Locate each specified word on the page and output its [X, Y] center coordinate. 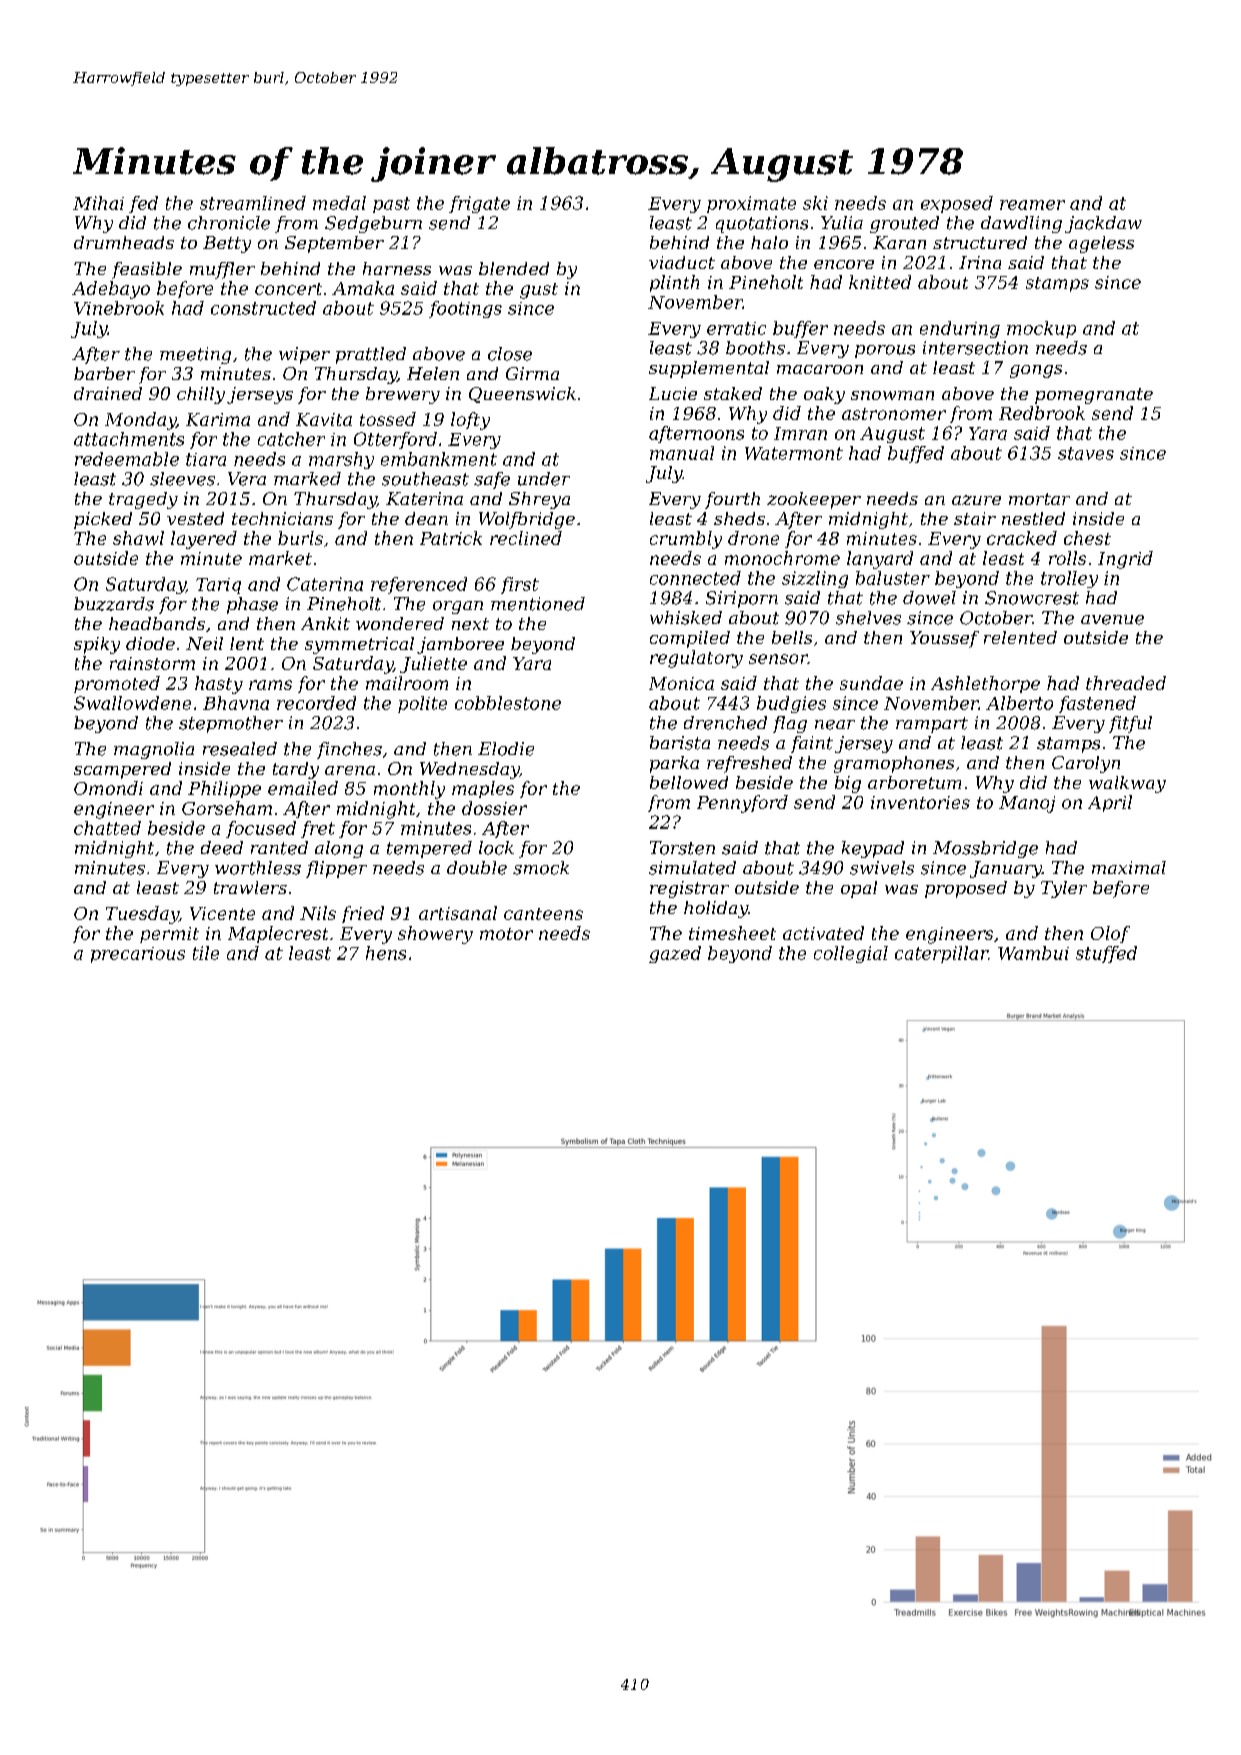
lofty [470, 421]
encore [844, 264]
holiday [716, 909]
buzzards [114, 604]
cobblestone [508, 703]
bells [792, 637]
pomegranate [1094, 396]
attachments [129, 439]
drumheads [124, 242]
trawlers [250, 887]
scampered [122, 770]
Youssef [944, 639]
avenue [1112, 620]
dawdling [1021, 224]
